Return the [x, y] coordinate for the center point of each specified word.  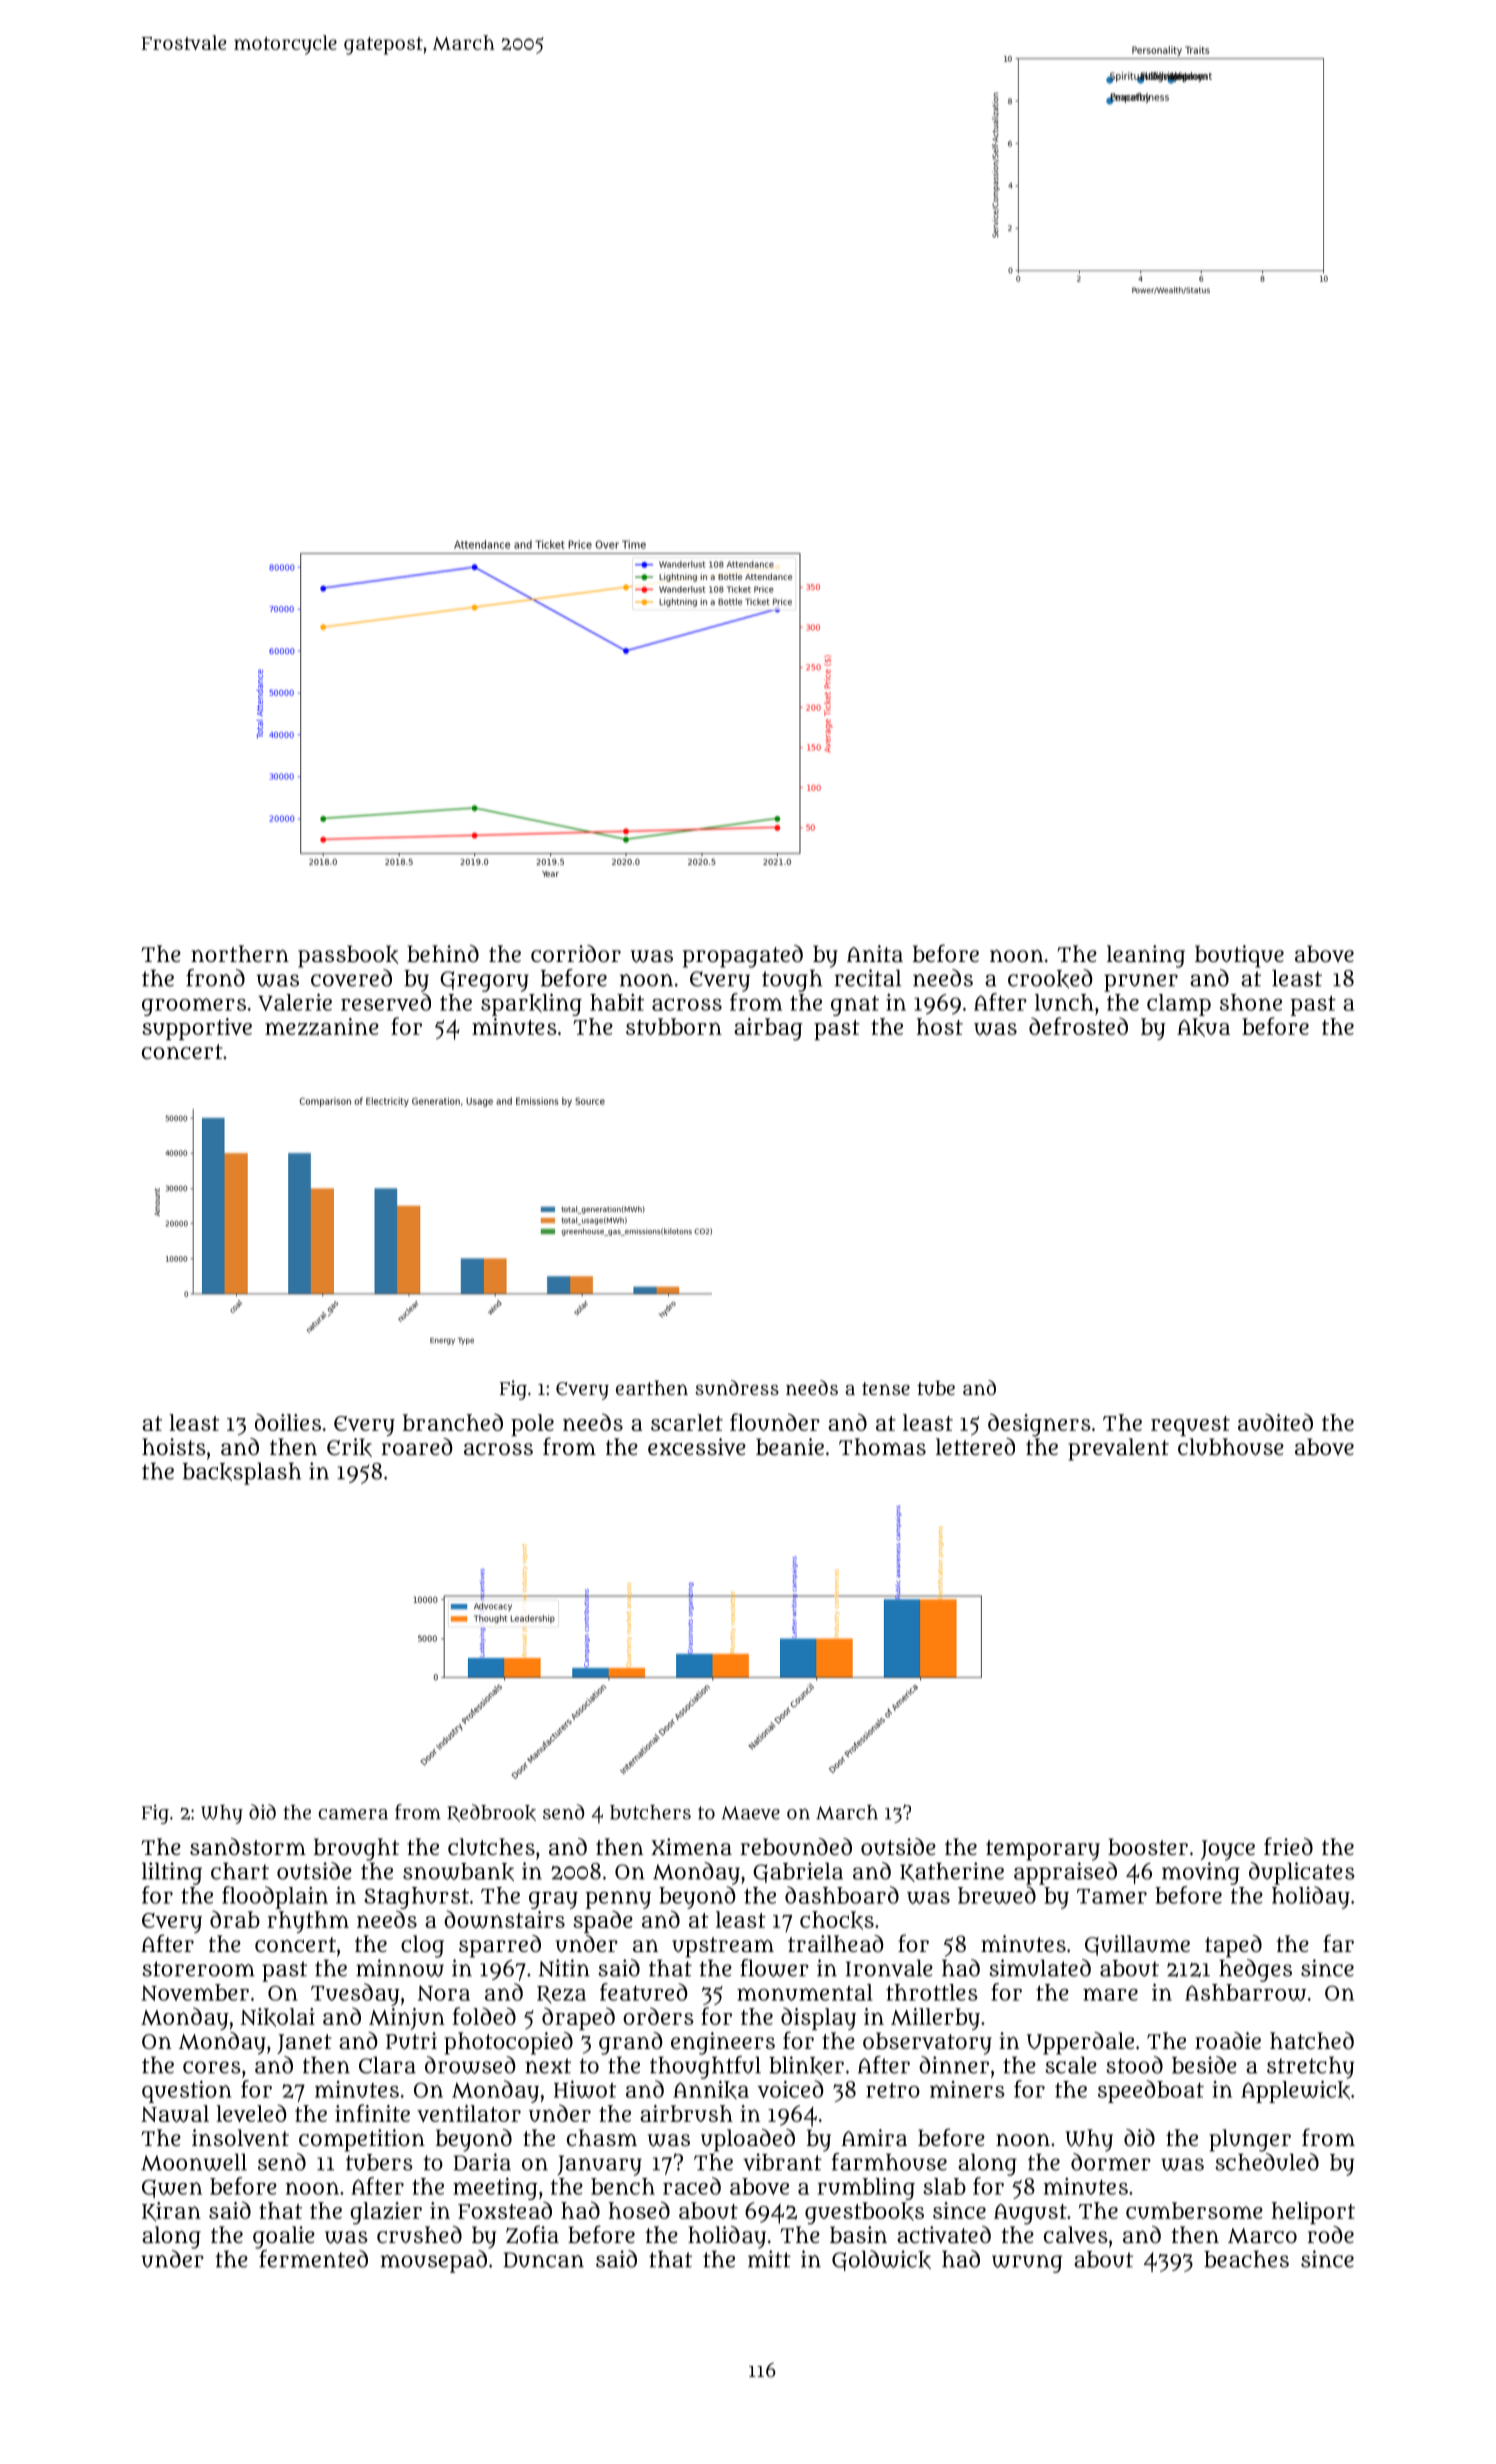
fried [1288, 1846]
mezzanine [322, 1026]
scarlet [687, 1422]
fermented [313, 2259]
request [1190, 1426]
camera [353, 1814]
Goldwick [881, 2260]
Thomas [882, 1446]
